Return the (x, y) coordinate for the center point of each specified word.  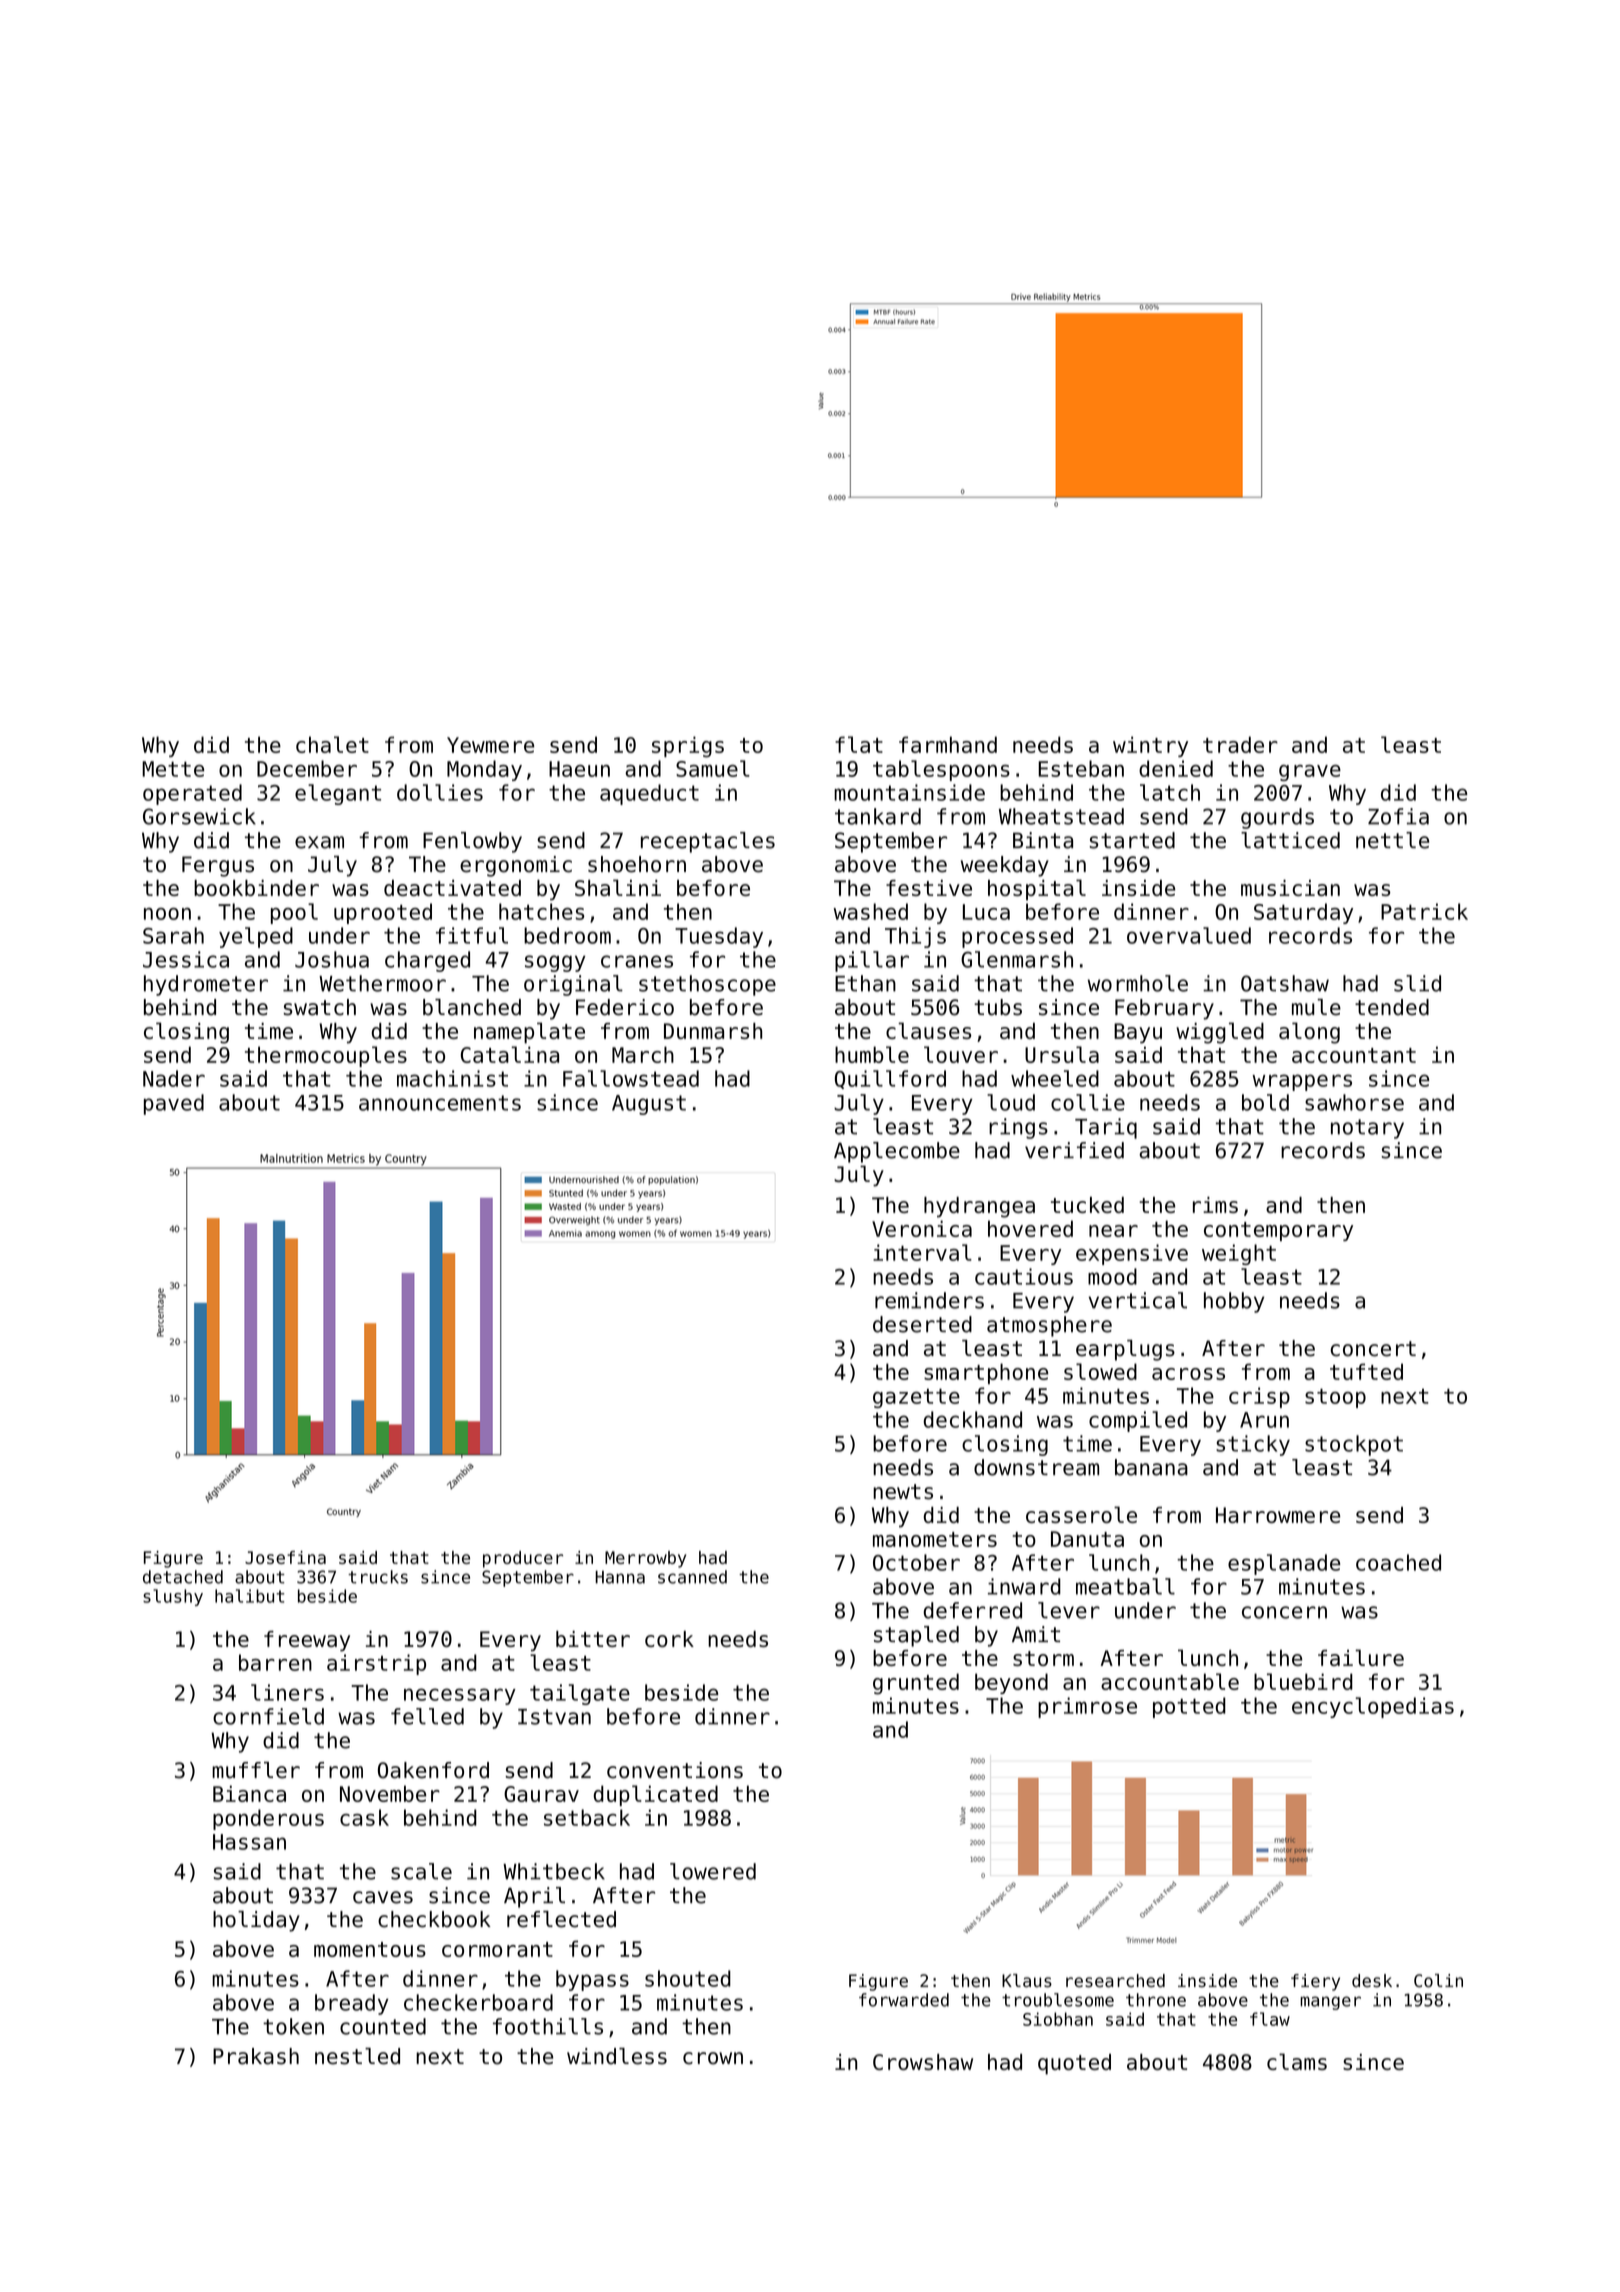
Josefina (285, 1557)
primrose (1087, 1707)
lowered (713, 1871)
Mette (173, 769)
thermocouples (326, 1056)
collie (1088, 1102)
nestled (357, 2056)
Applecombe (897, 1152)
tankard (878, 816)
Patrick (1424, 911)
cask (364, 1817)
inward (1024, 1586)
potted (1189, 1707)
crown (713, 2058)
